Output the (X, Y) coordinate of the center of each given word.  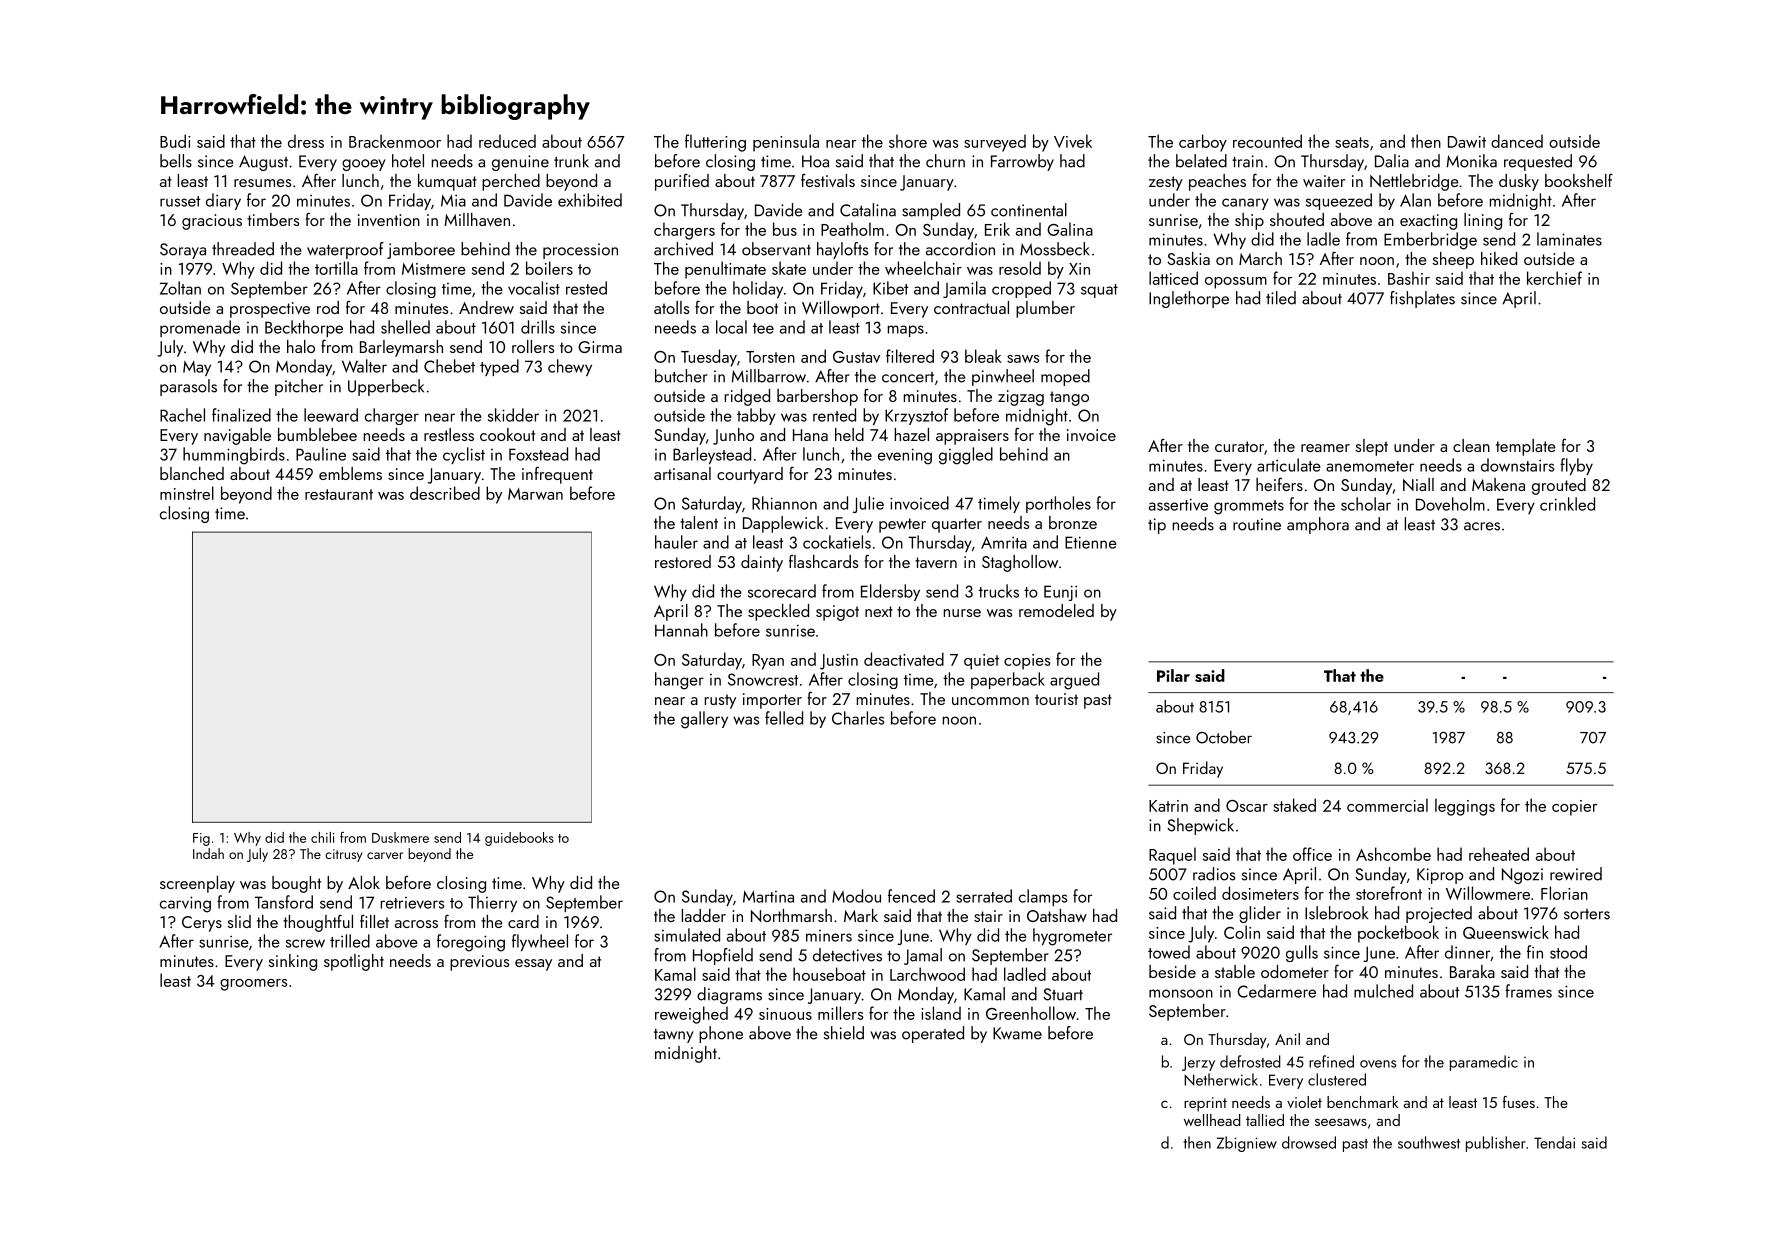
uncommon (990, 701)
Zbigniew (1247, 1144)
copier (1574, 808)
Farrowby (1022, 162)
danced (1517, 141)
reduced (507, 141)
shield (844, 1033)
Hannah (681, 630)
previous (479, 963)
